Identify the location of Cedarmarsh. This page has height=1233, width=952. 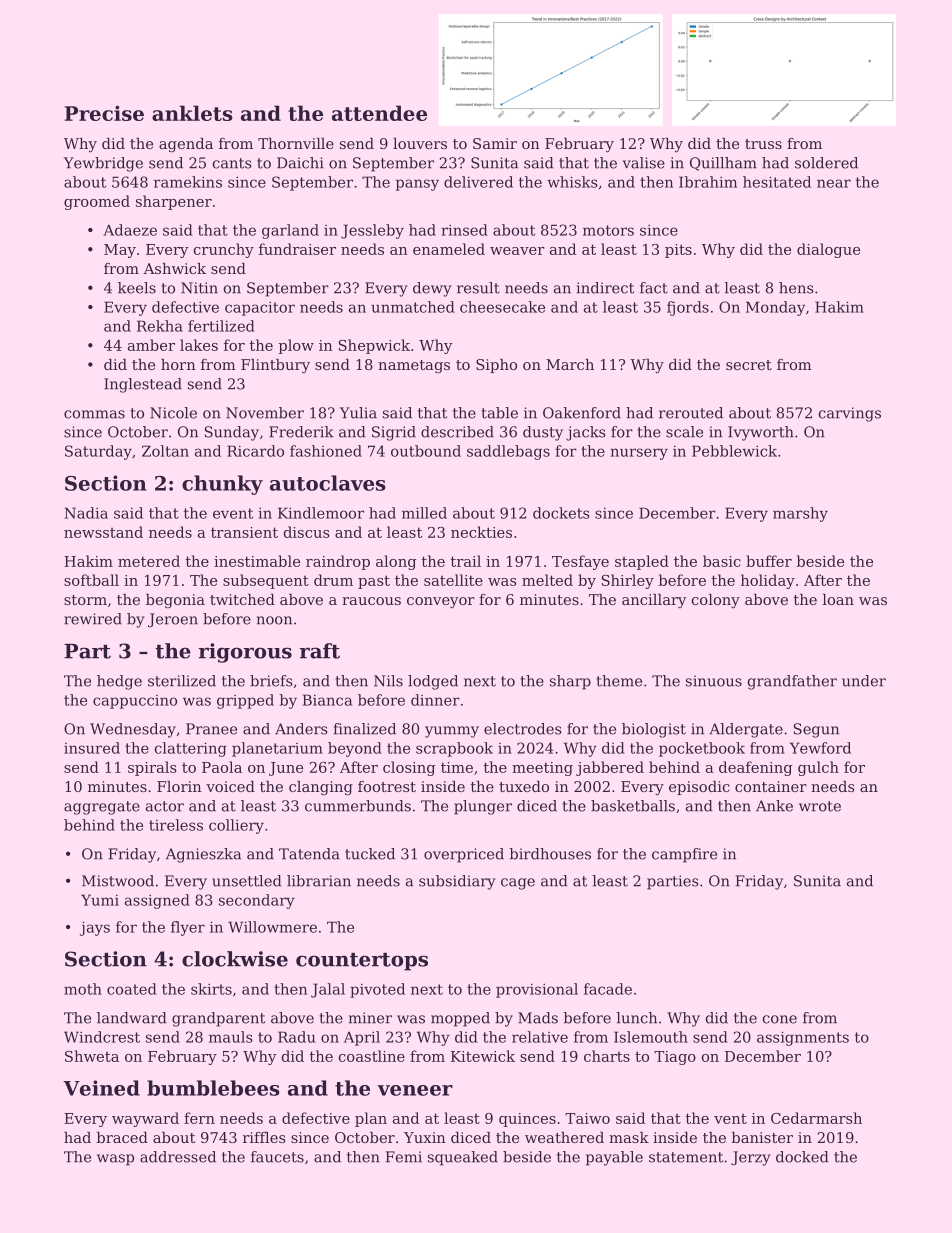
(816, 1118).
